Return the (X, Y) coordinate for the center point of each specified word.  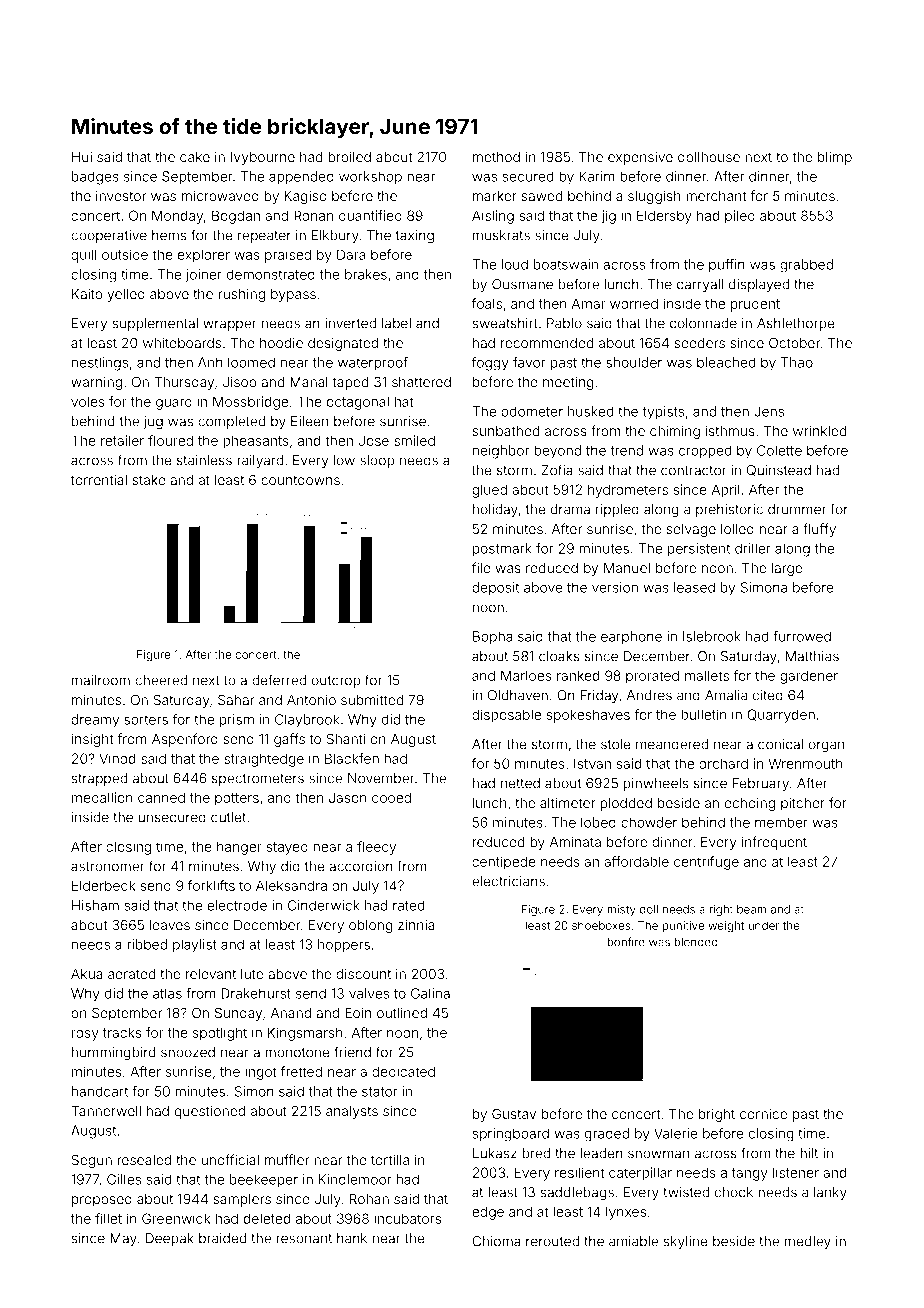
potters (237, 799)
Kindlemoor (355, 1179)
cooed (391, 797)
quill (83, 256)
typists (663, 413)
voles (88, 401)
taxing (415, 237)
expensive (640, 158)
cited (768, 695)
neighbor (501, 452)
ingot (260, 1073)
